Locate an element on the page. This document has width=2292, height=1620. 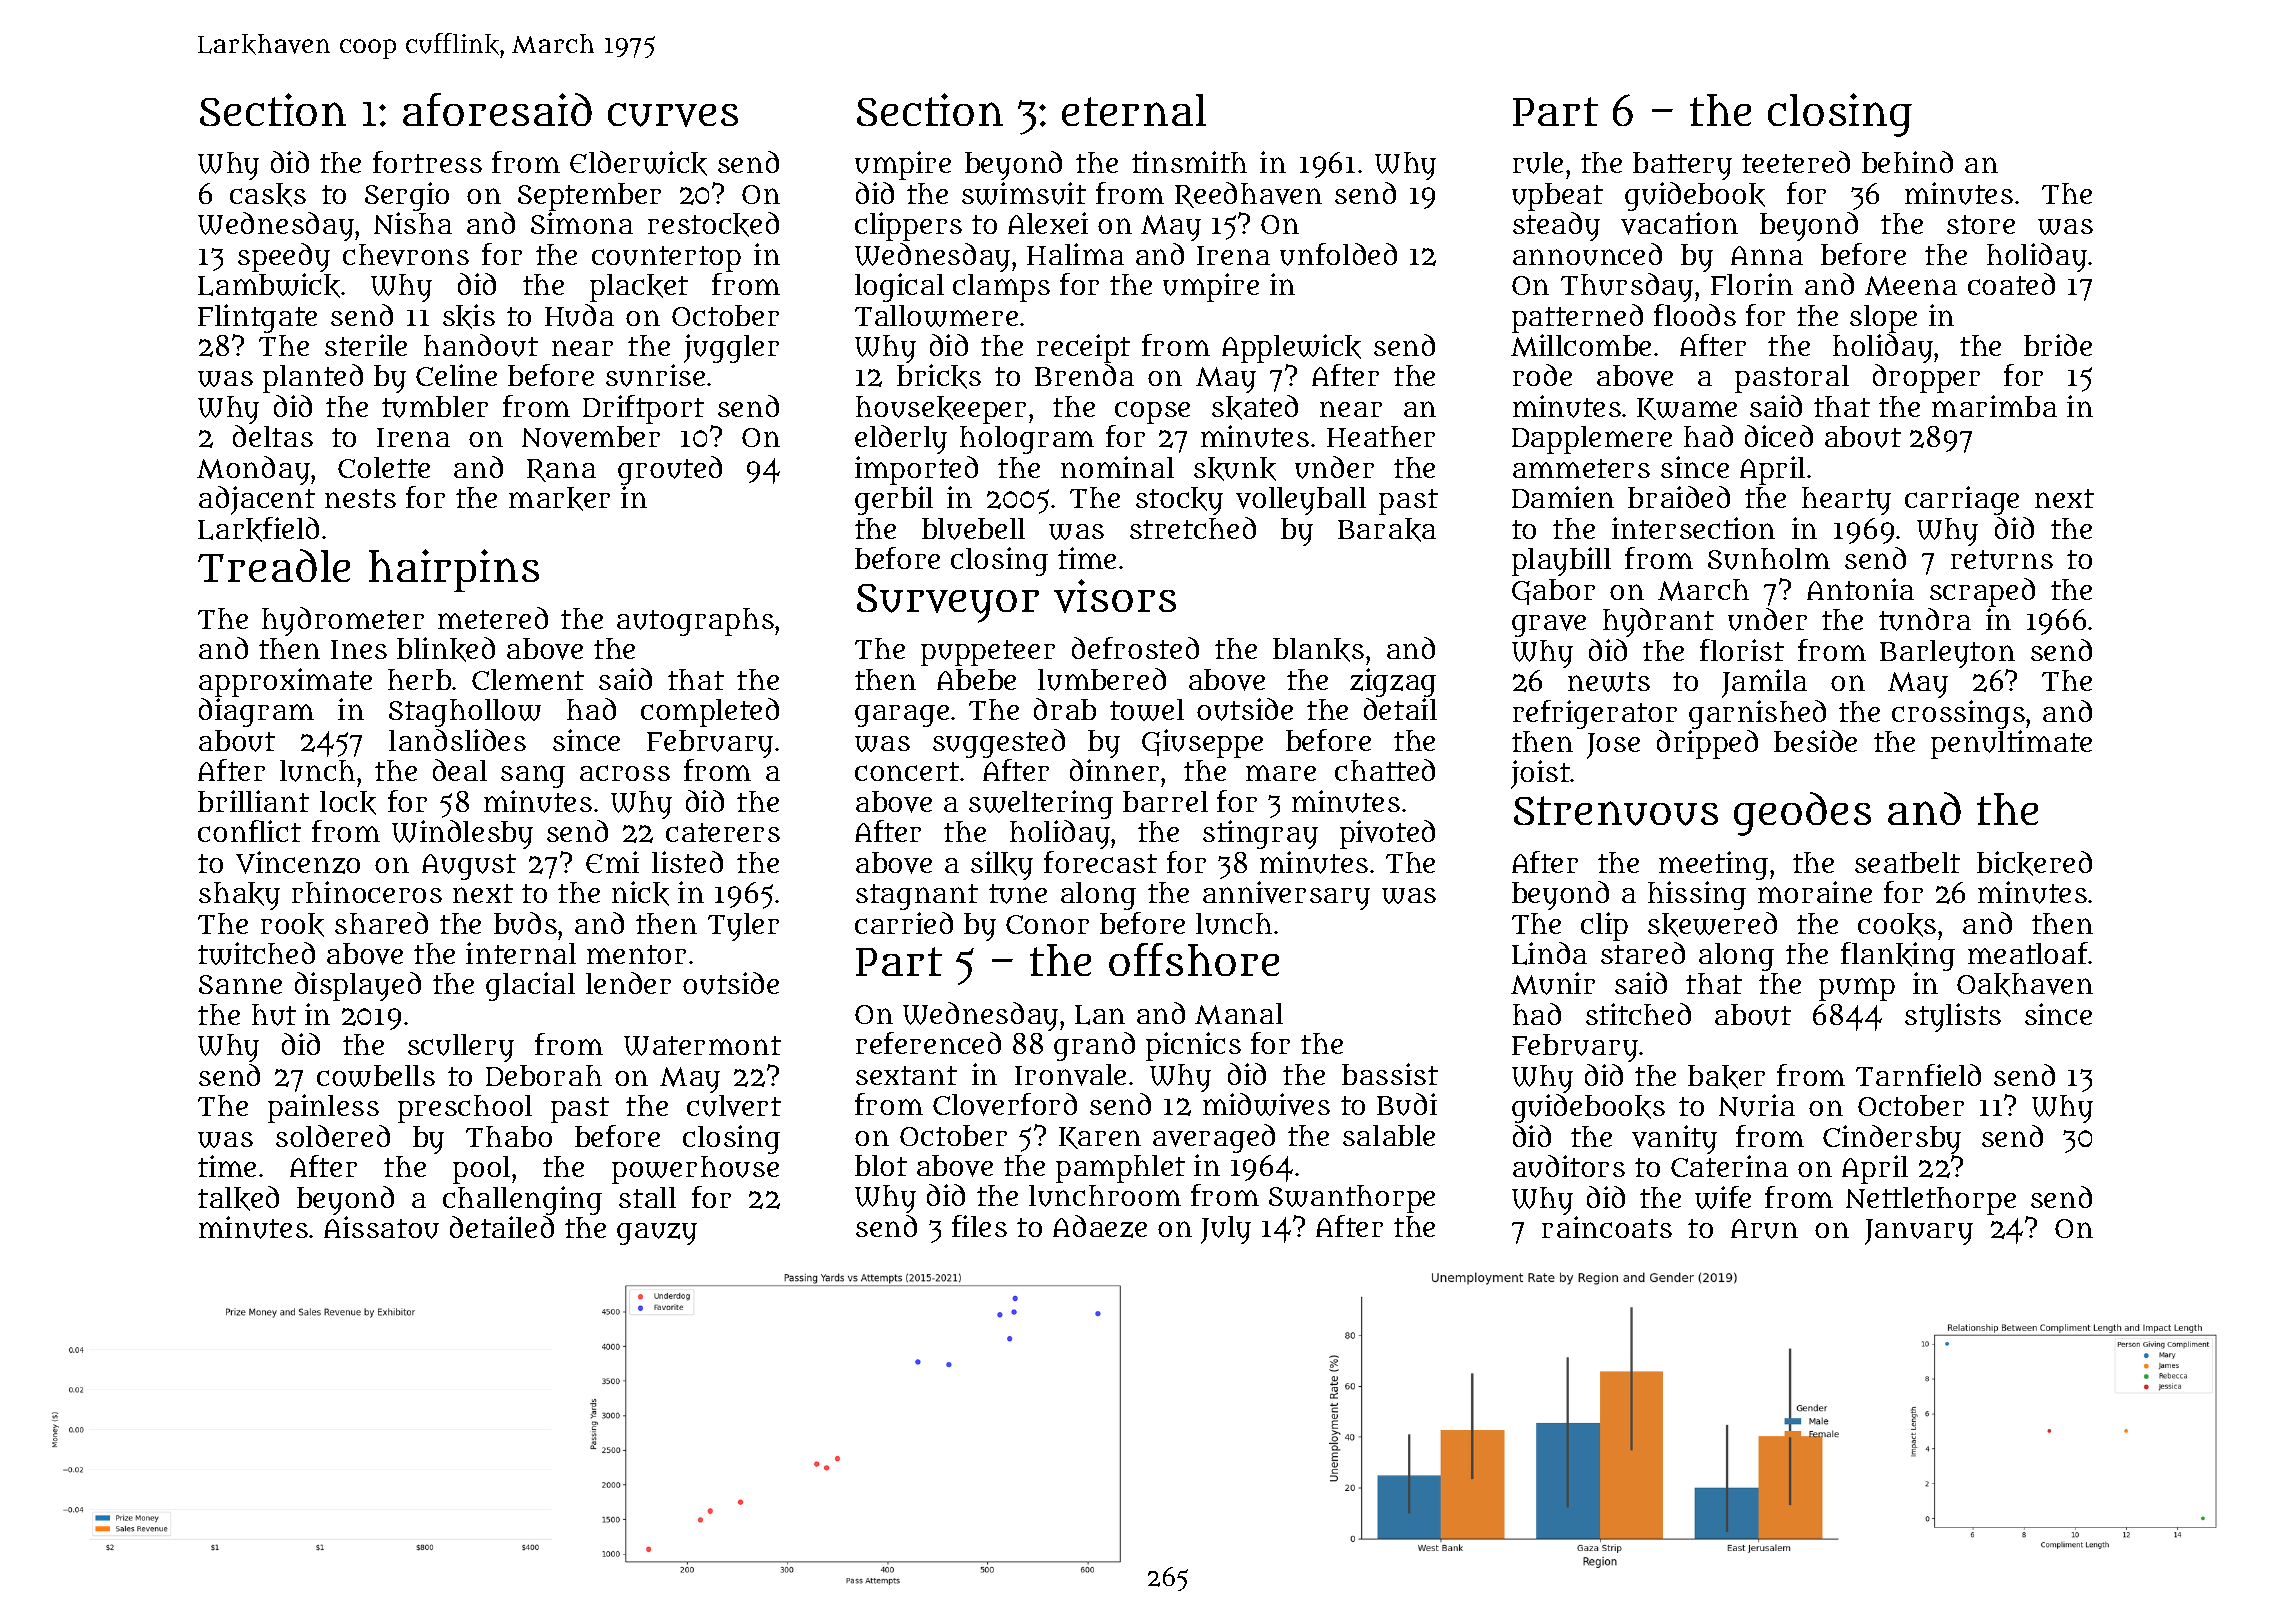
Colette is located at coordinates (384, 467).
